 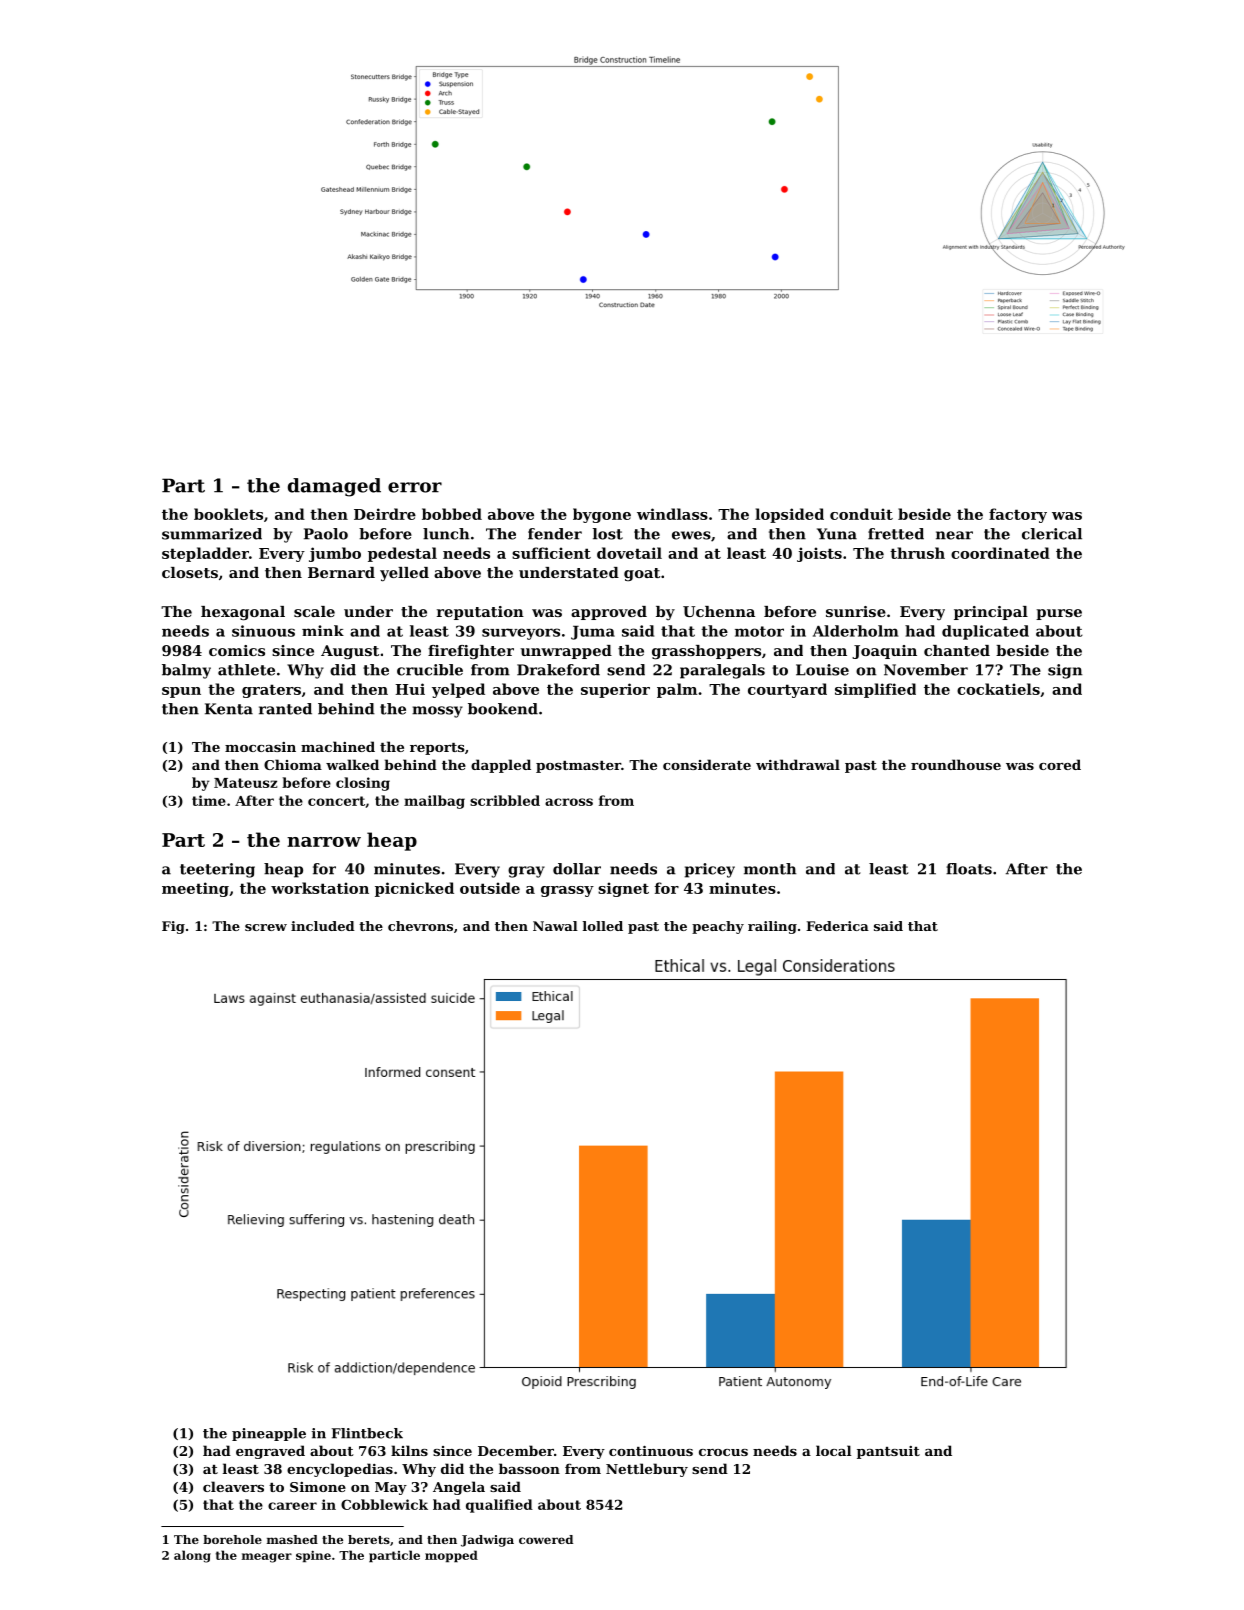 I want to click on narrow, so click(x=324, y=842).
